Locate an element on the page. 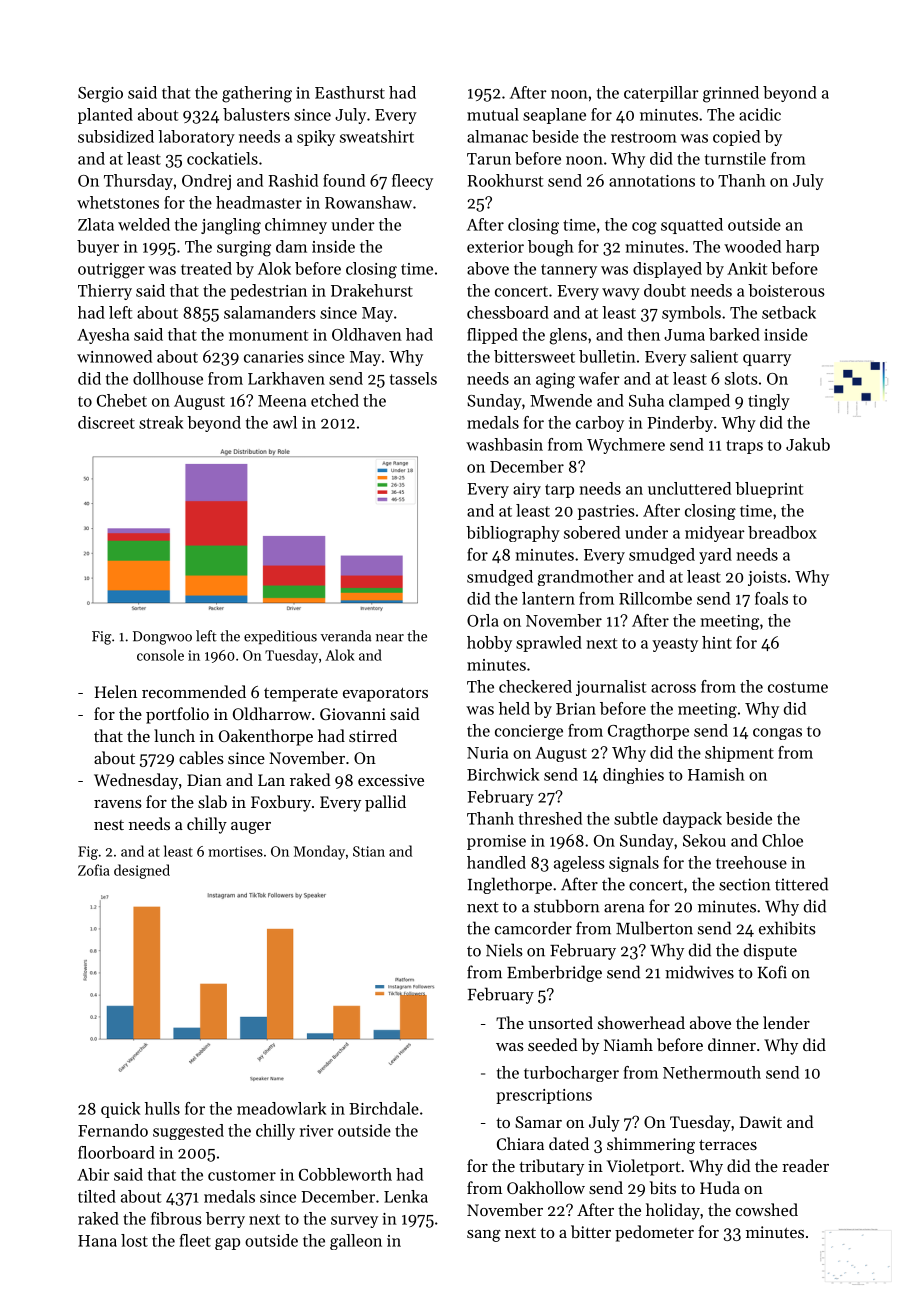 This document has height=1316, width=908. Dongwoo is located at coordinates (162, 638).
